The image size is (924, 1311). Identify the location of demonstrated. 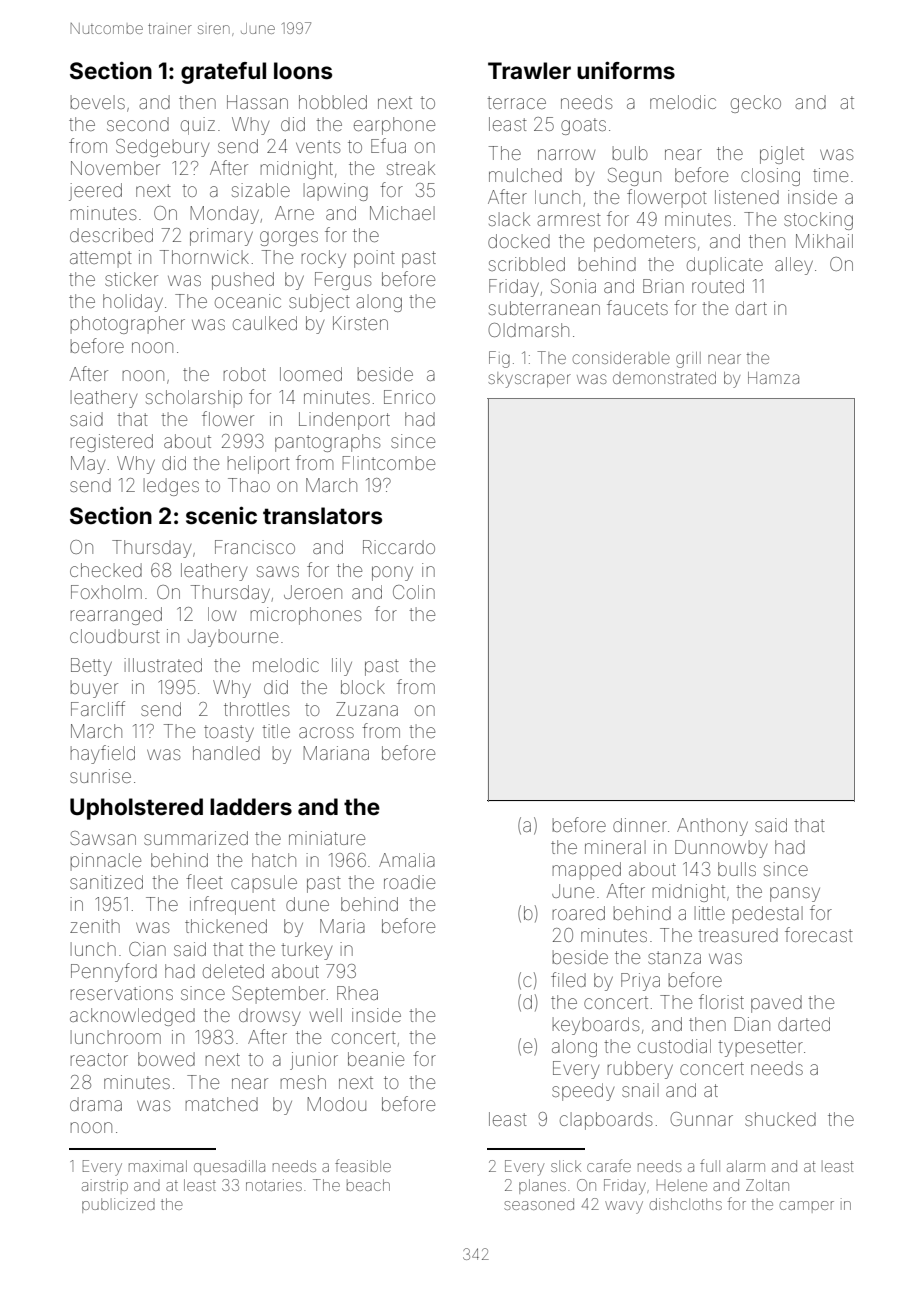
(664, 378).
